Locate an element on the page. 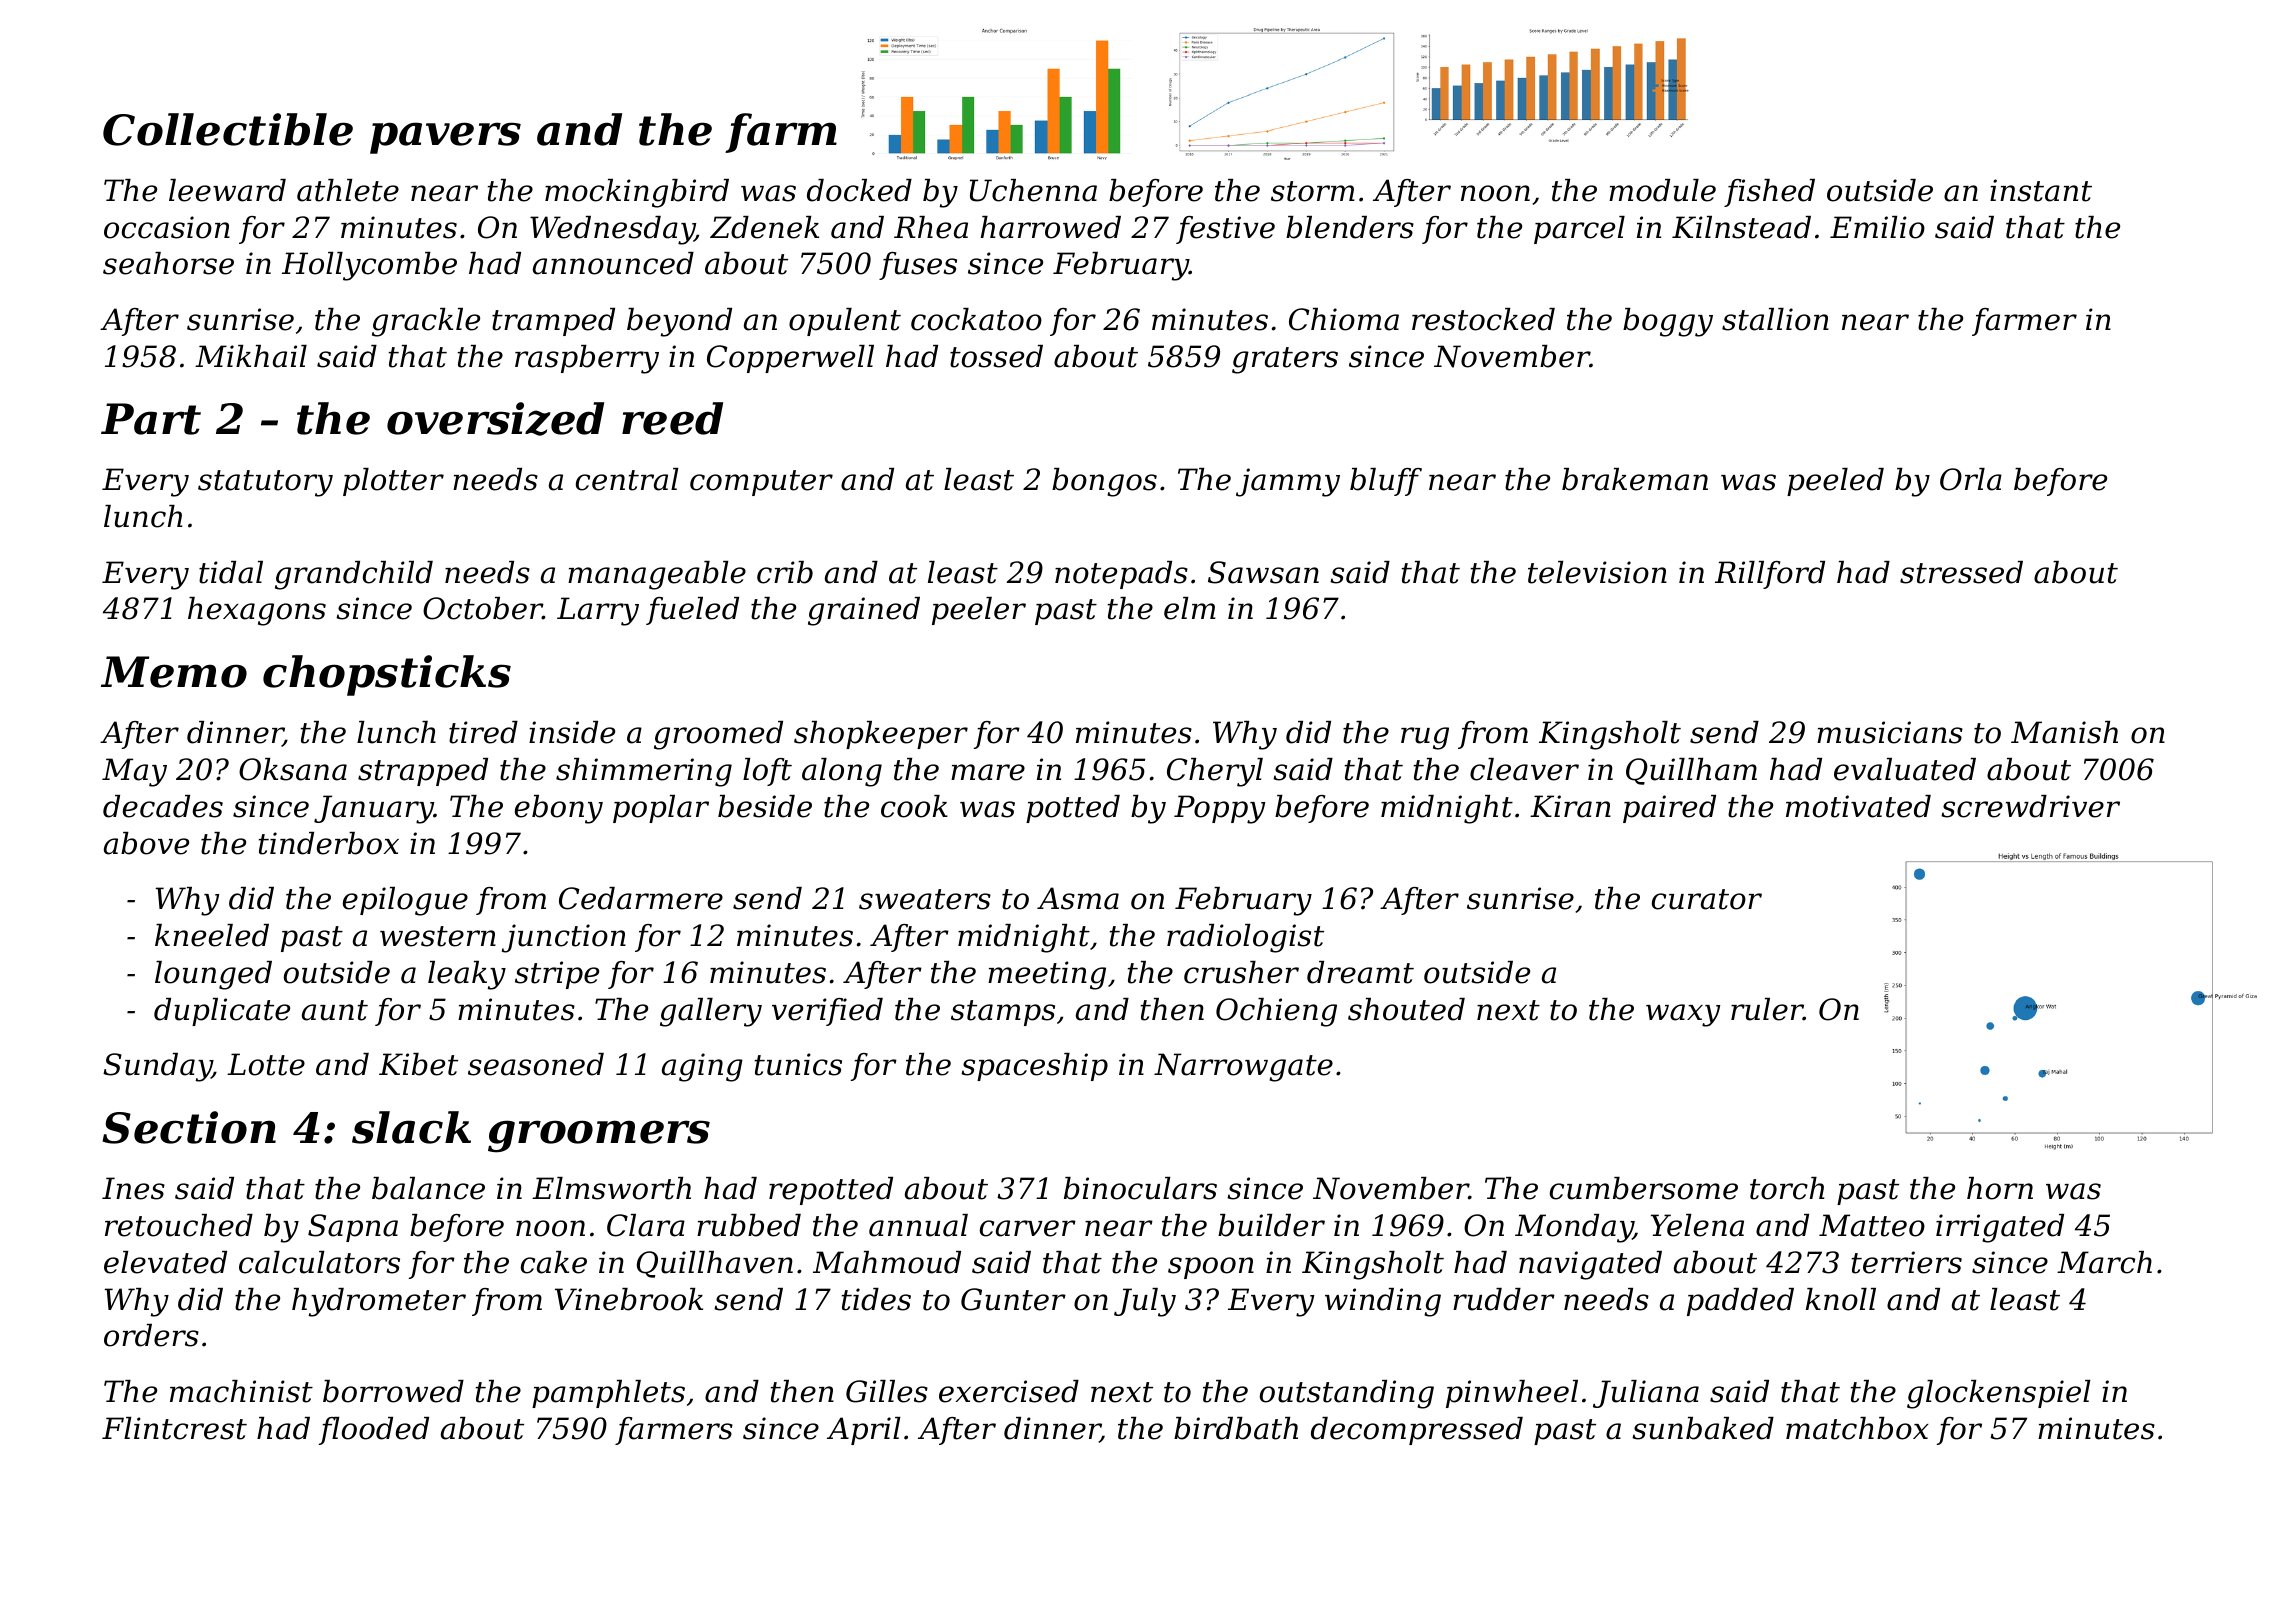 The image size is (2292, 1620). stripe is located at coordinates (557, 975).
